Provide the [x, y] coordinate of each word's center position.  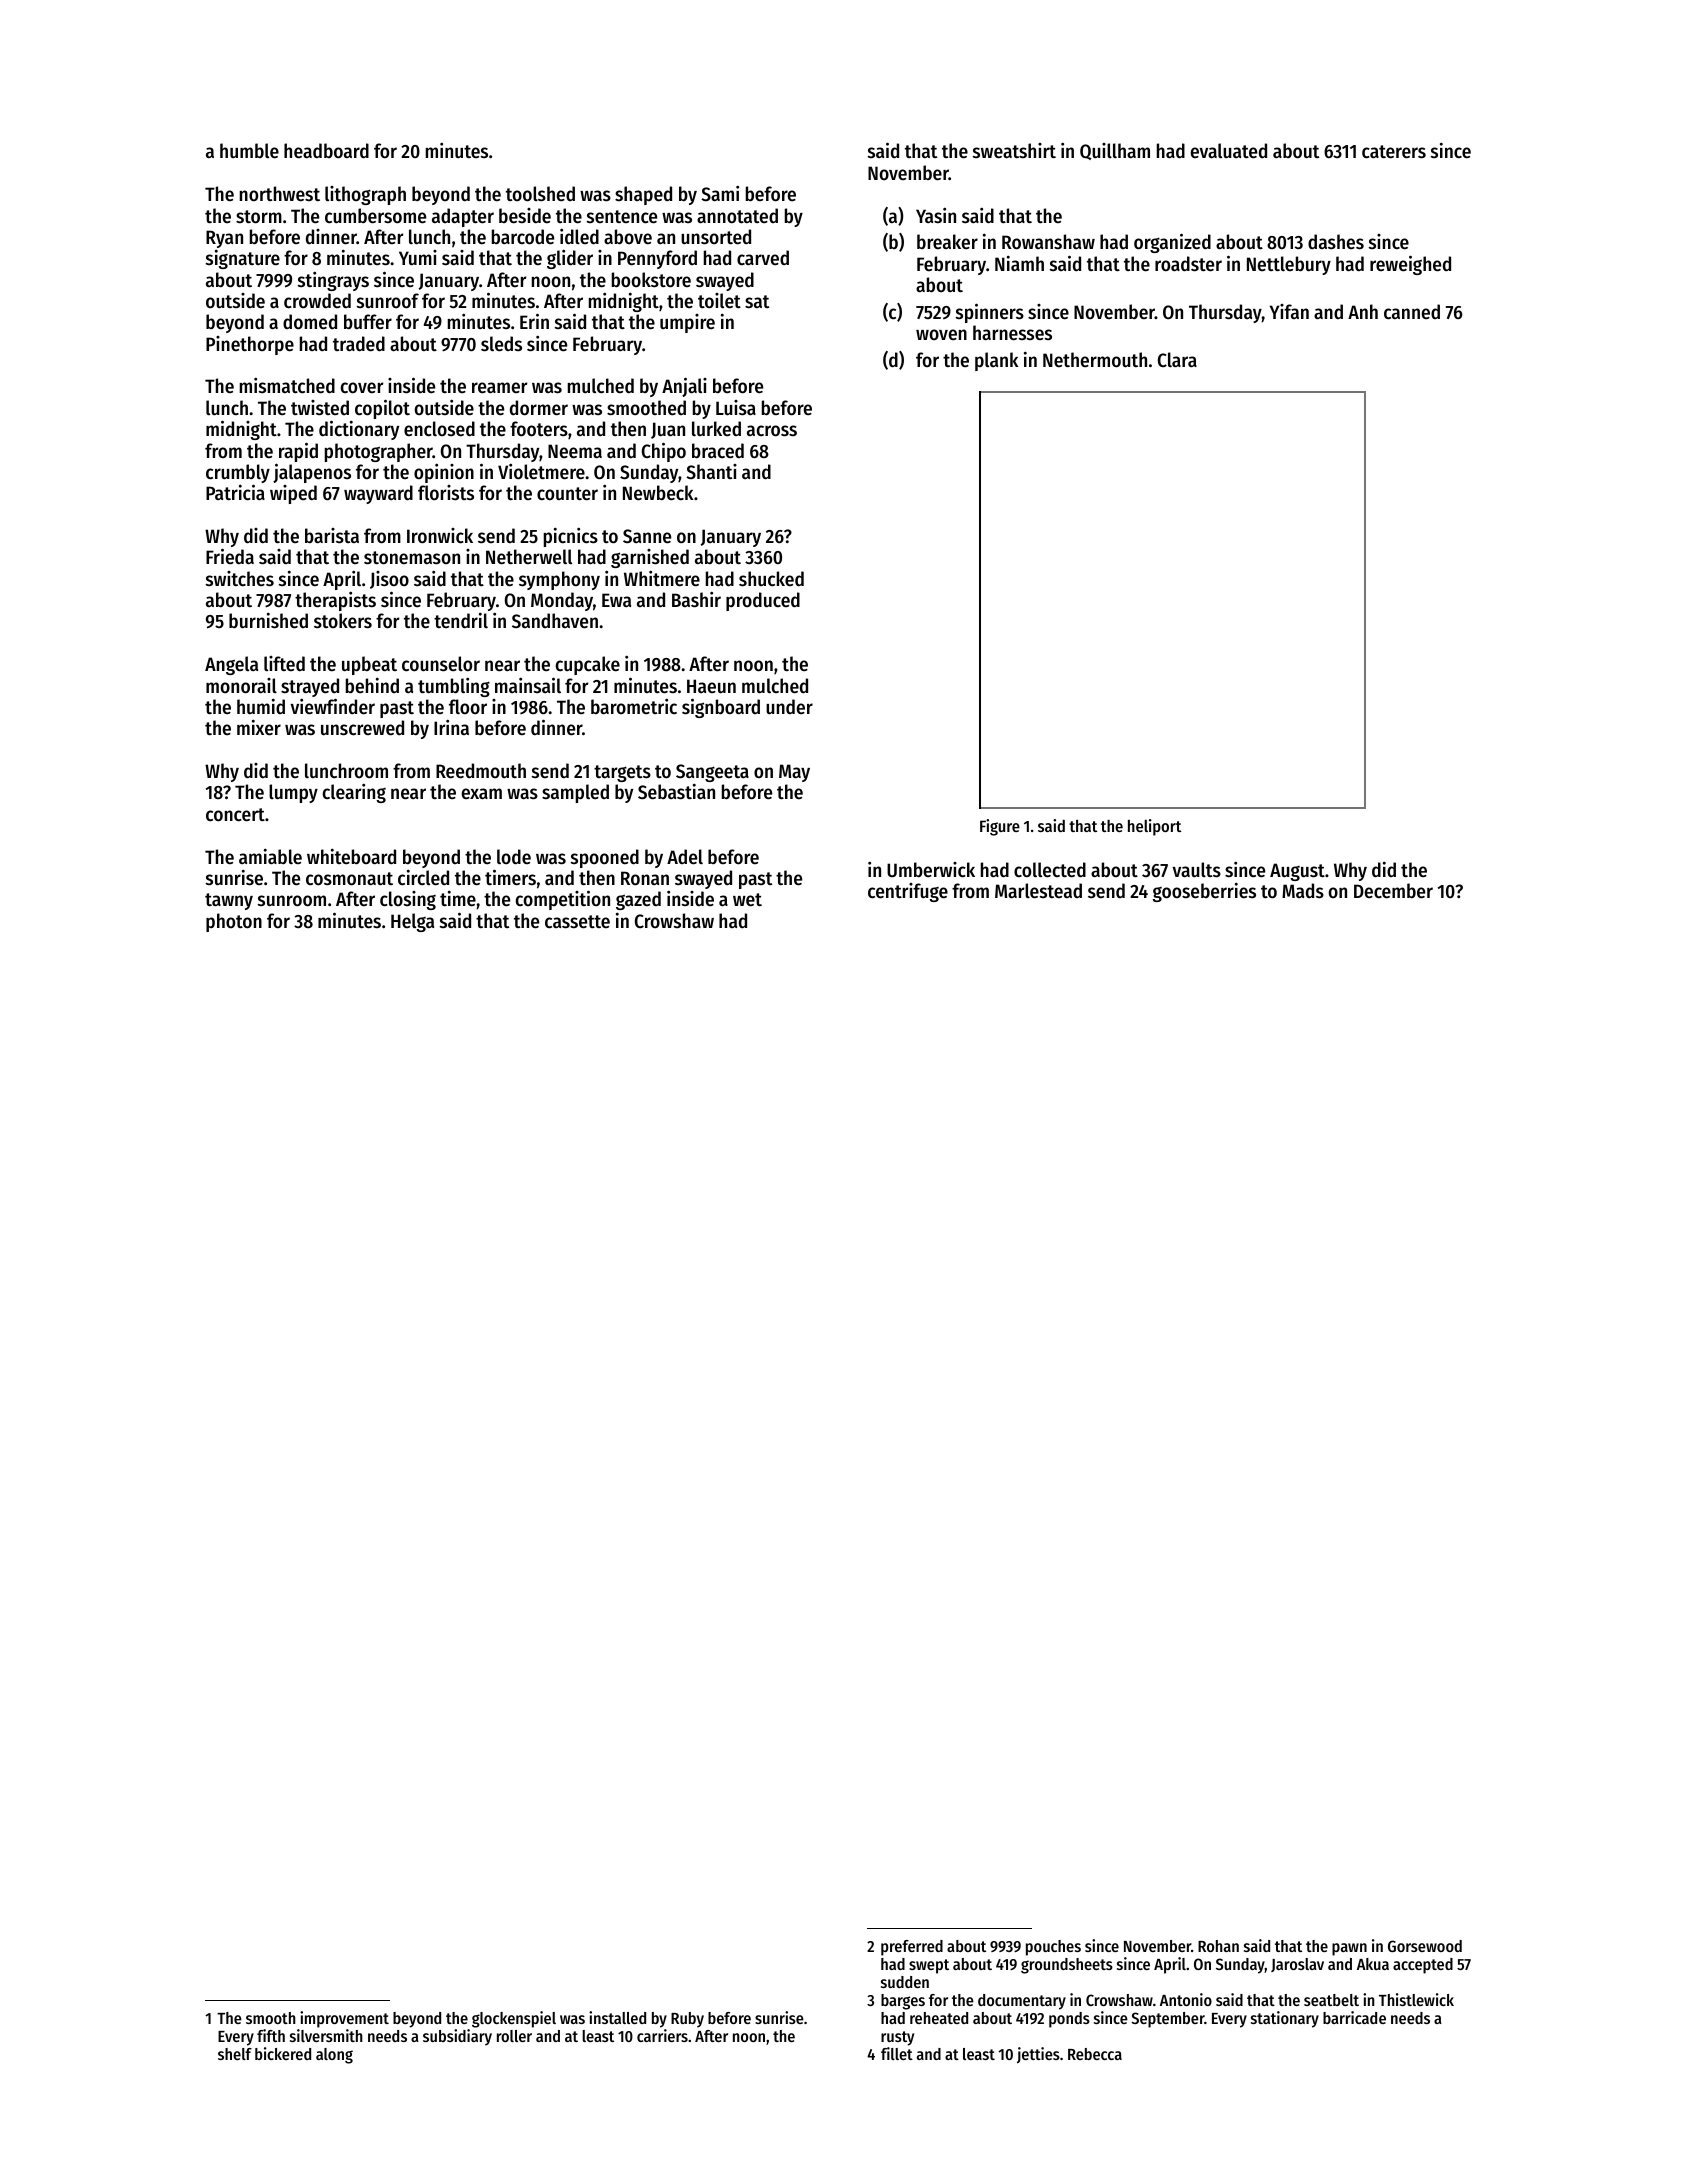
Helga [412, 922]
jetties [1038, 2055]
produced [763, 601]
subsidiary [457, 2037]
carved [763, 258]
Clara [1177, 359]
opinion [444, 473]
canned [1412, 312]
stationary [1285, 2019]
